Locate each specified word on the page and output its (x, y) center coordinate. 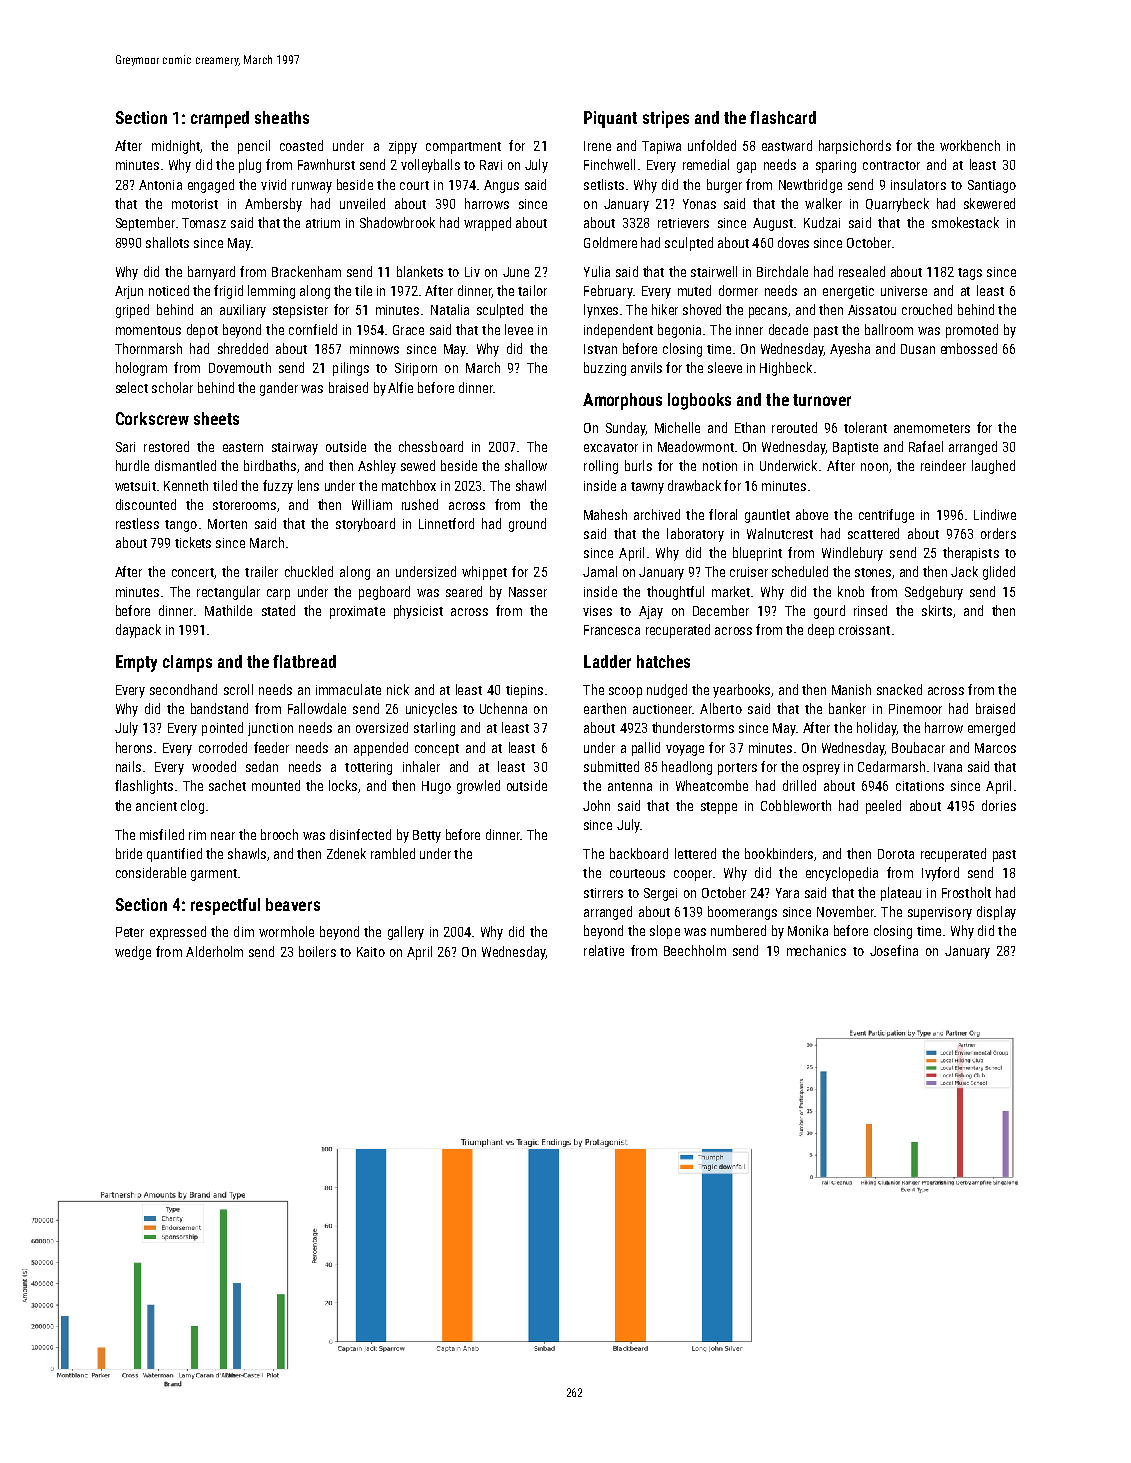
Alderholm (214, 951)
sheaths (282, 117)
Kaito (371, 952)
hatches (663, 661)
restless (137, 523)
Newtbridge (810, 186)
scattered (873, 533)
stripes (666, 119)
